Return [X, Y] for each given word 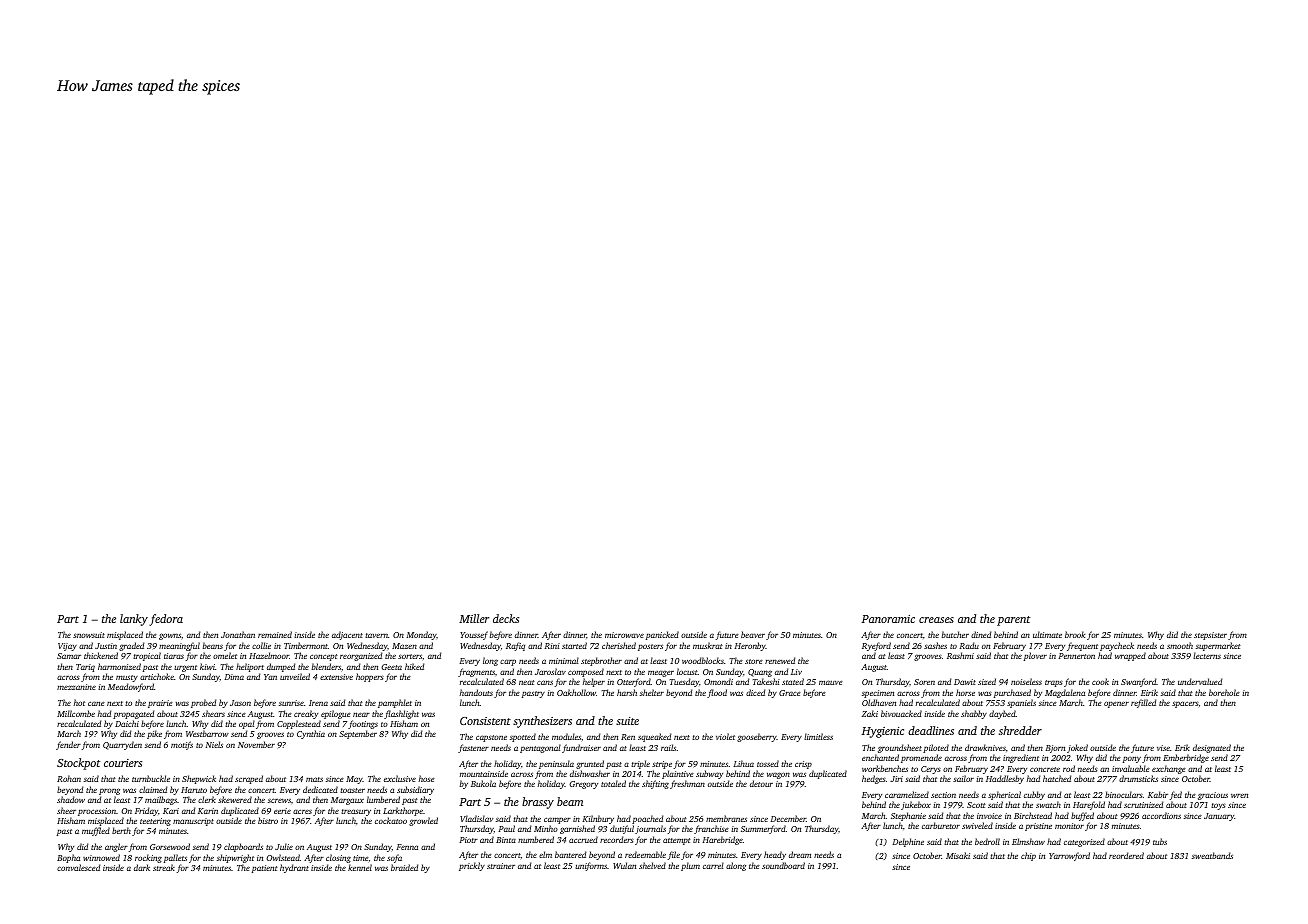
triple [640, 764]
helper [594, 682]
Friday [146, 811]
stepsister [1210, 636]
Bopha [68, 858]
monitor [1069, 826]
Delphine [908, 842]
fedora [166, 620]
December [788, 818]
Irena [318, 703]
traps [1054, 683]
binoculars [1124, 794]
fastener [473, 748]
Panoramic [888, 619]
